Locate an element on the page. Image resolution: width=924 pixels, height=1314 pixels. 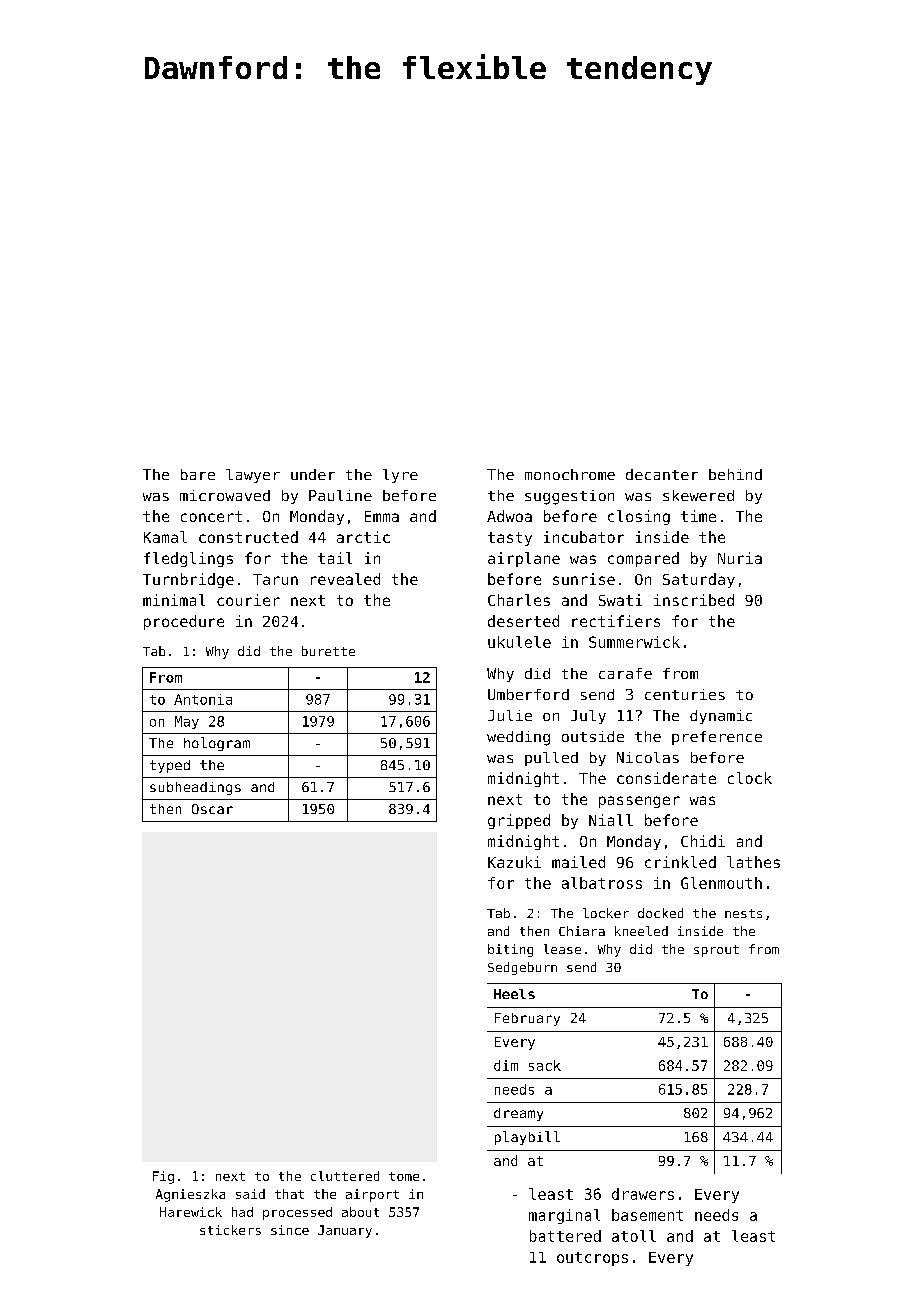
Oscar is located at coordinates (212, 809).
